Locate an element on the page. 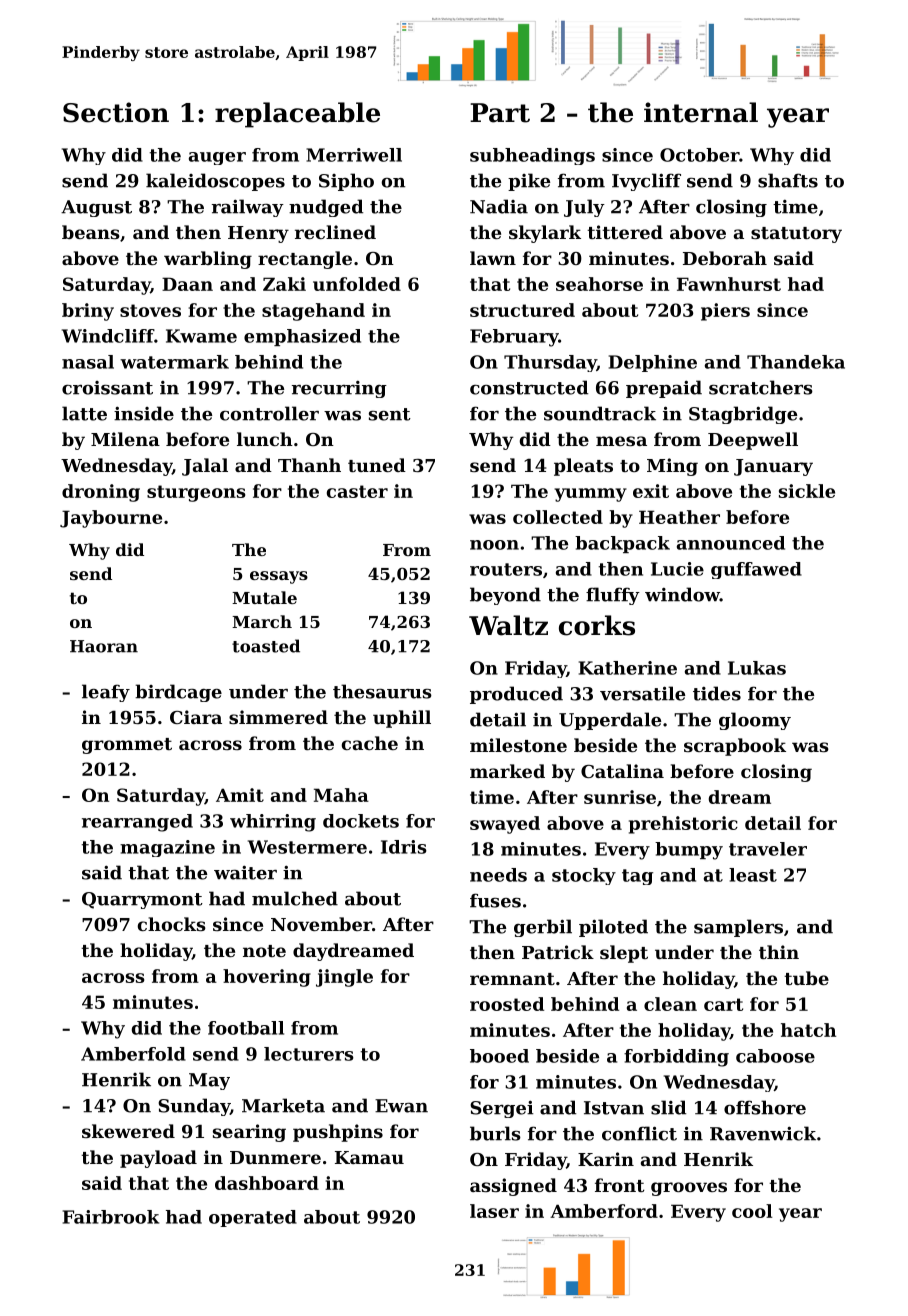 The height and width of the image is (1316, 908). statutory is located at coordinates (796, 235).
